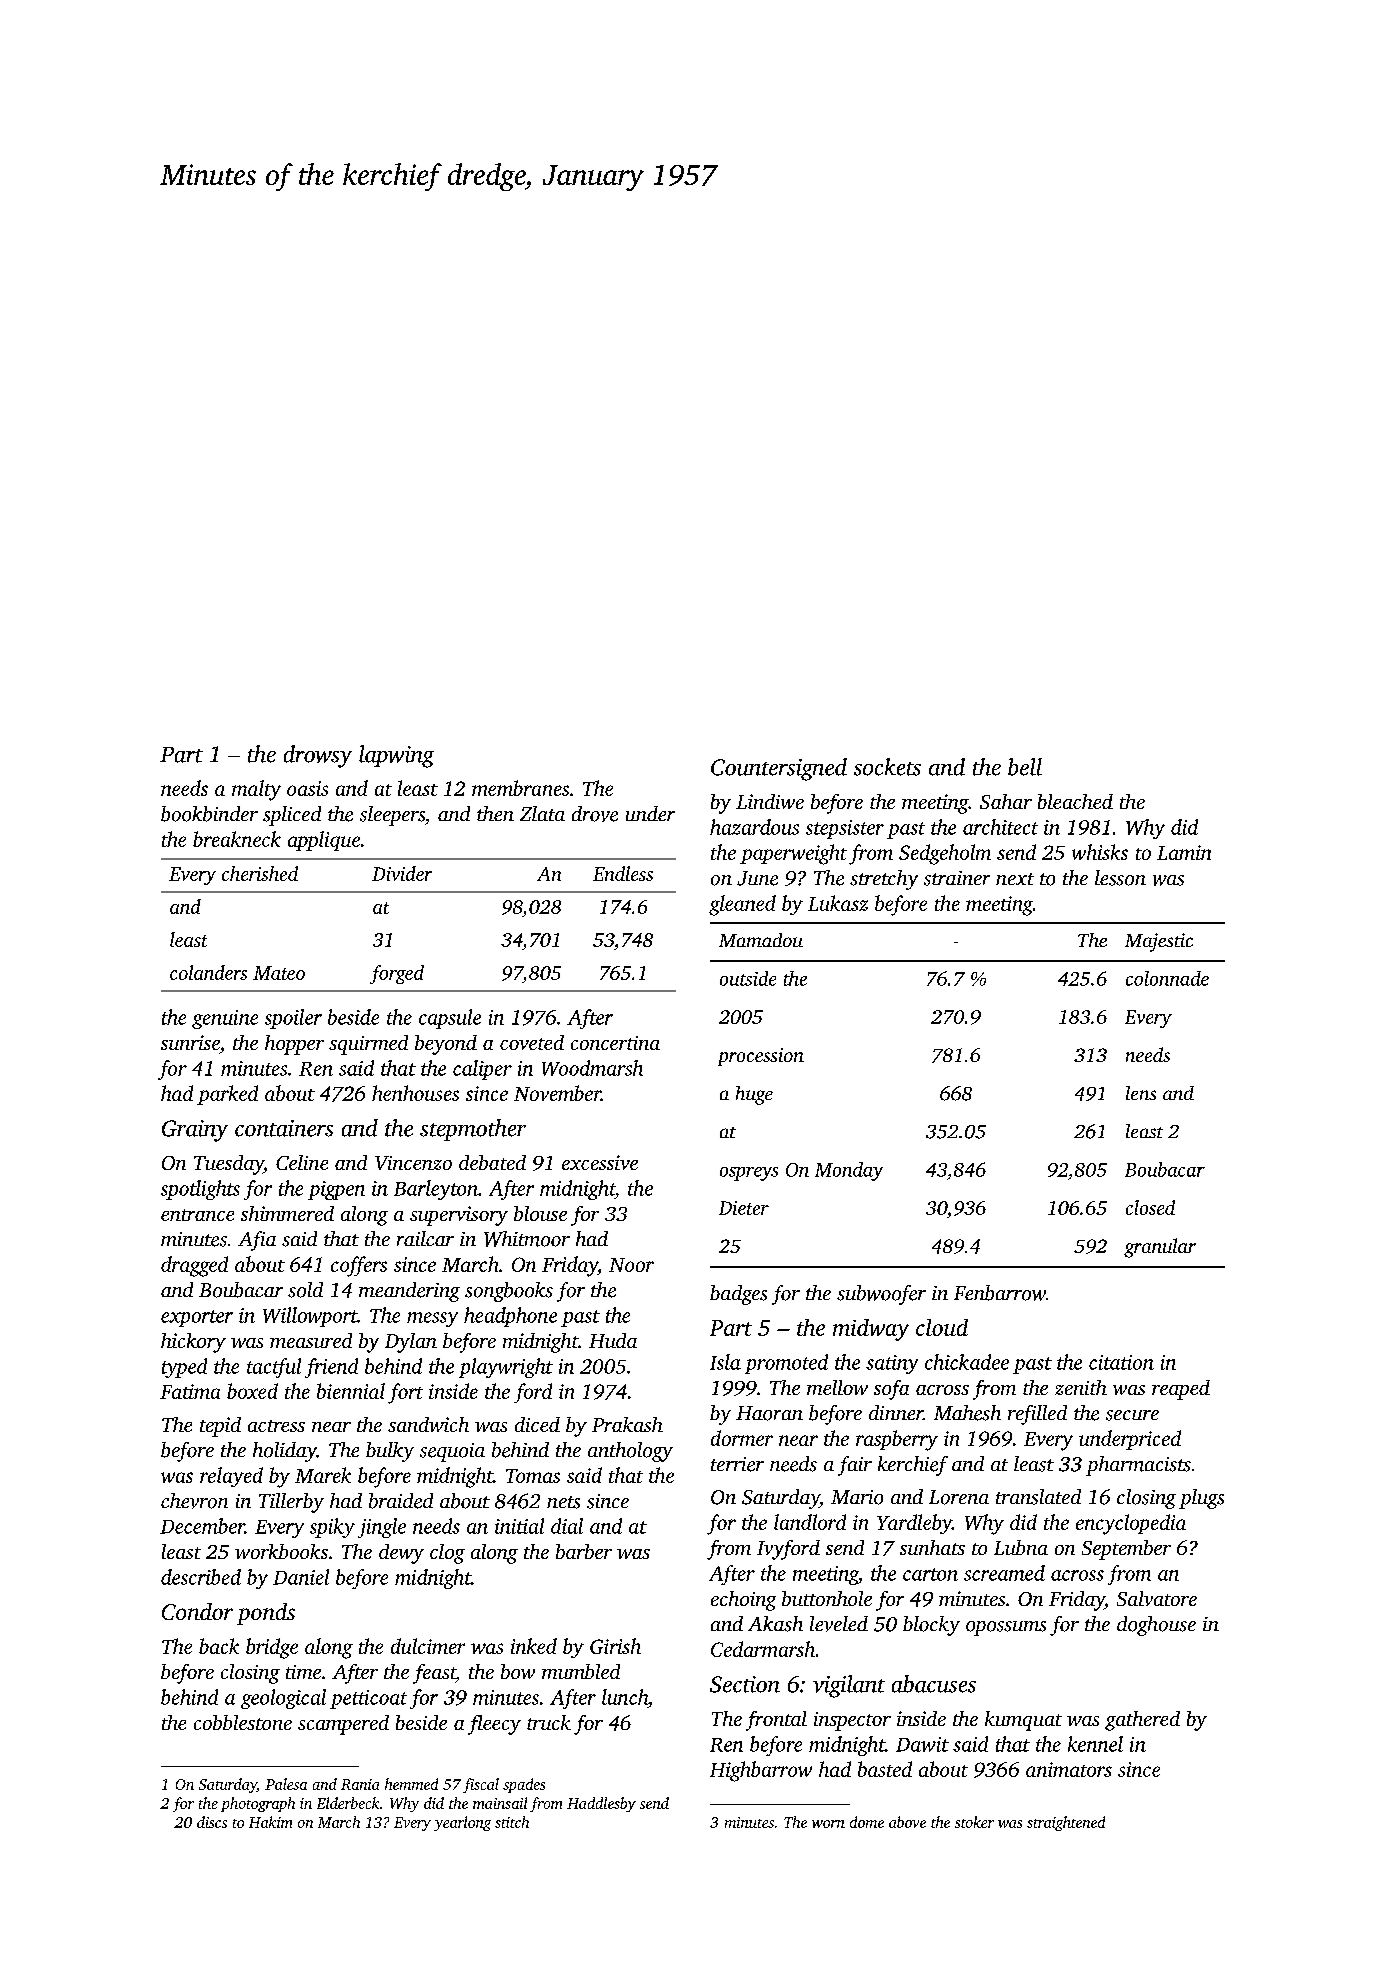  What do you see at coordinates (592, 1068) in the image?
I see `Woodmarsh` at bounding box center [592, 1068].
